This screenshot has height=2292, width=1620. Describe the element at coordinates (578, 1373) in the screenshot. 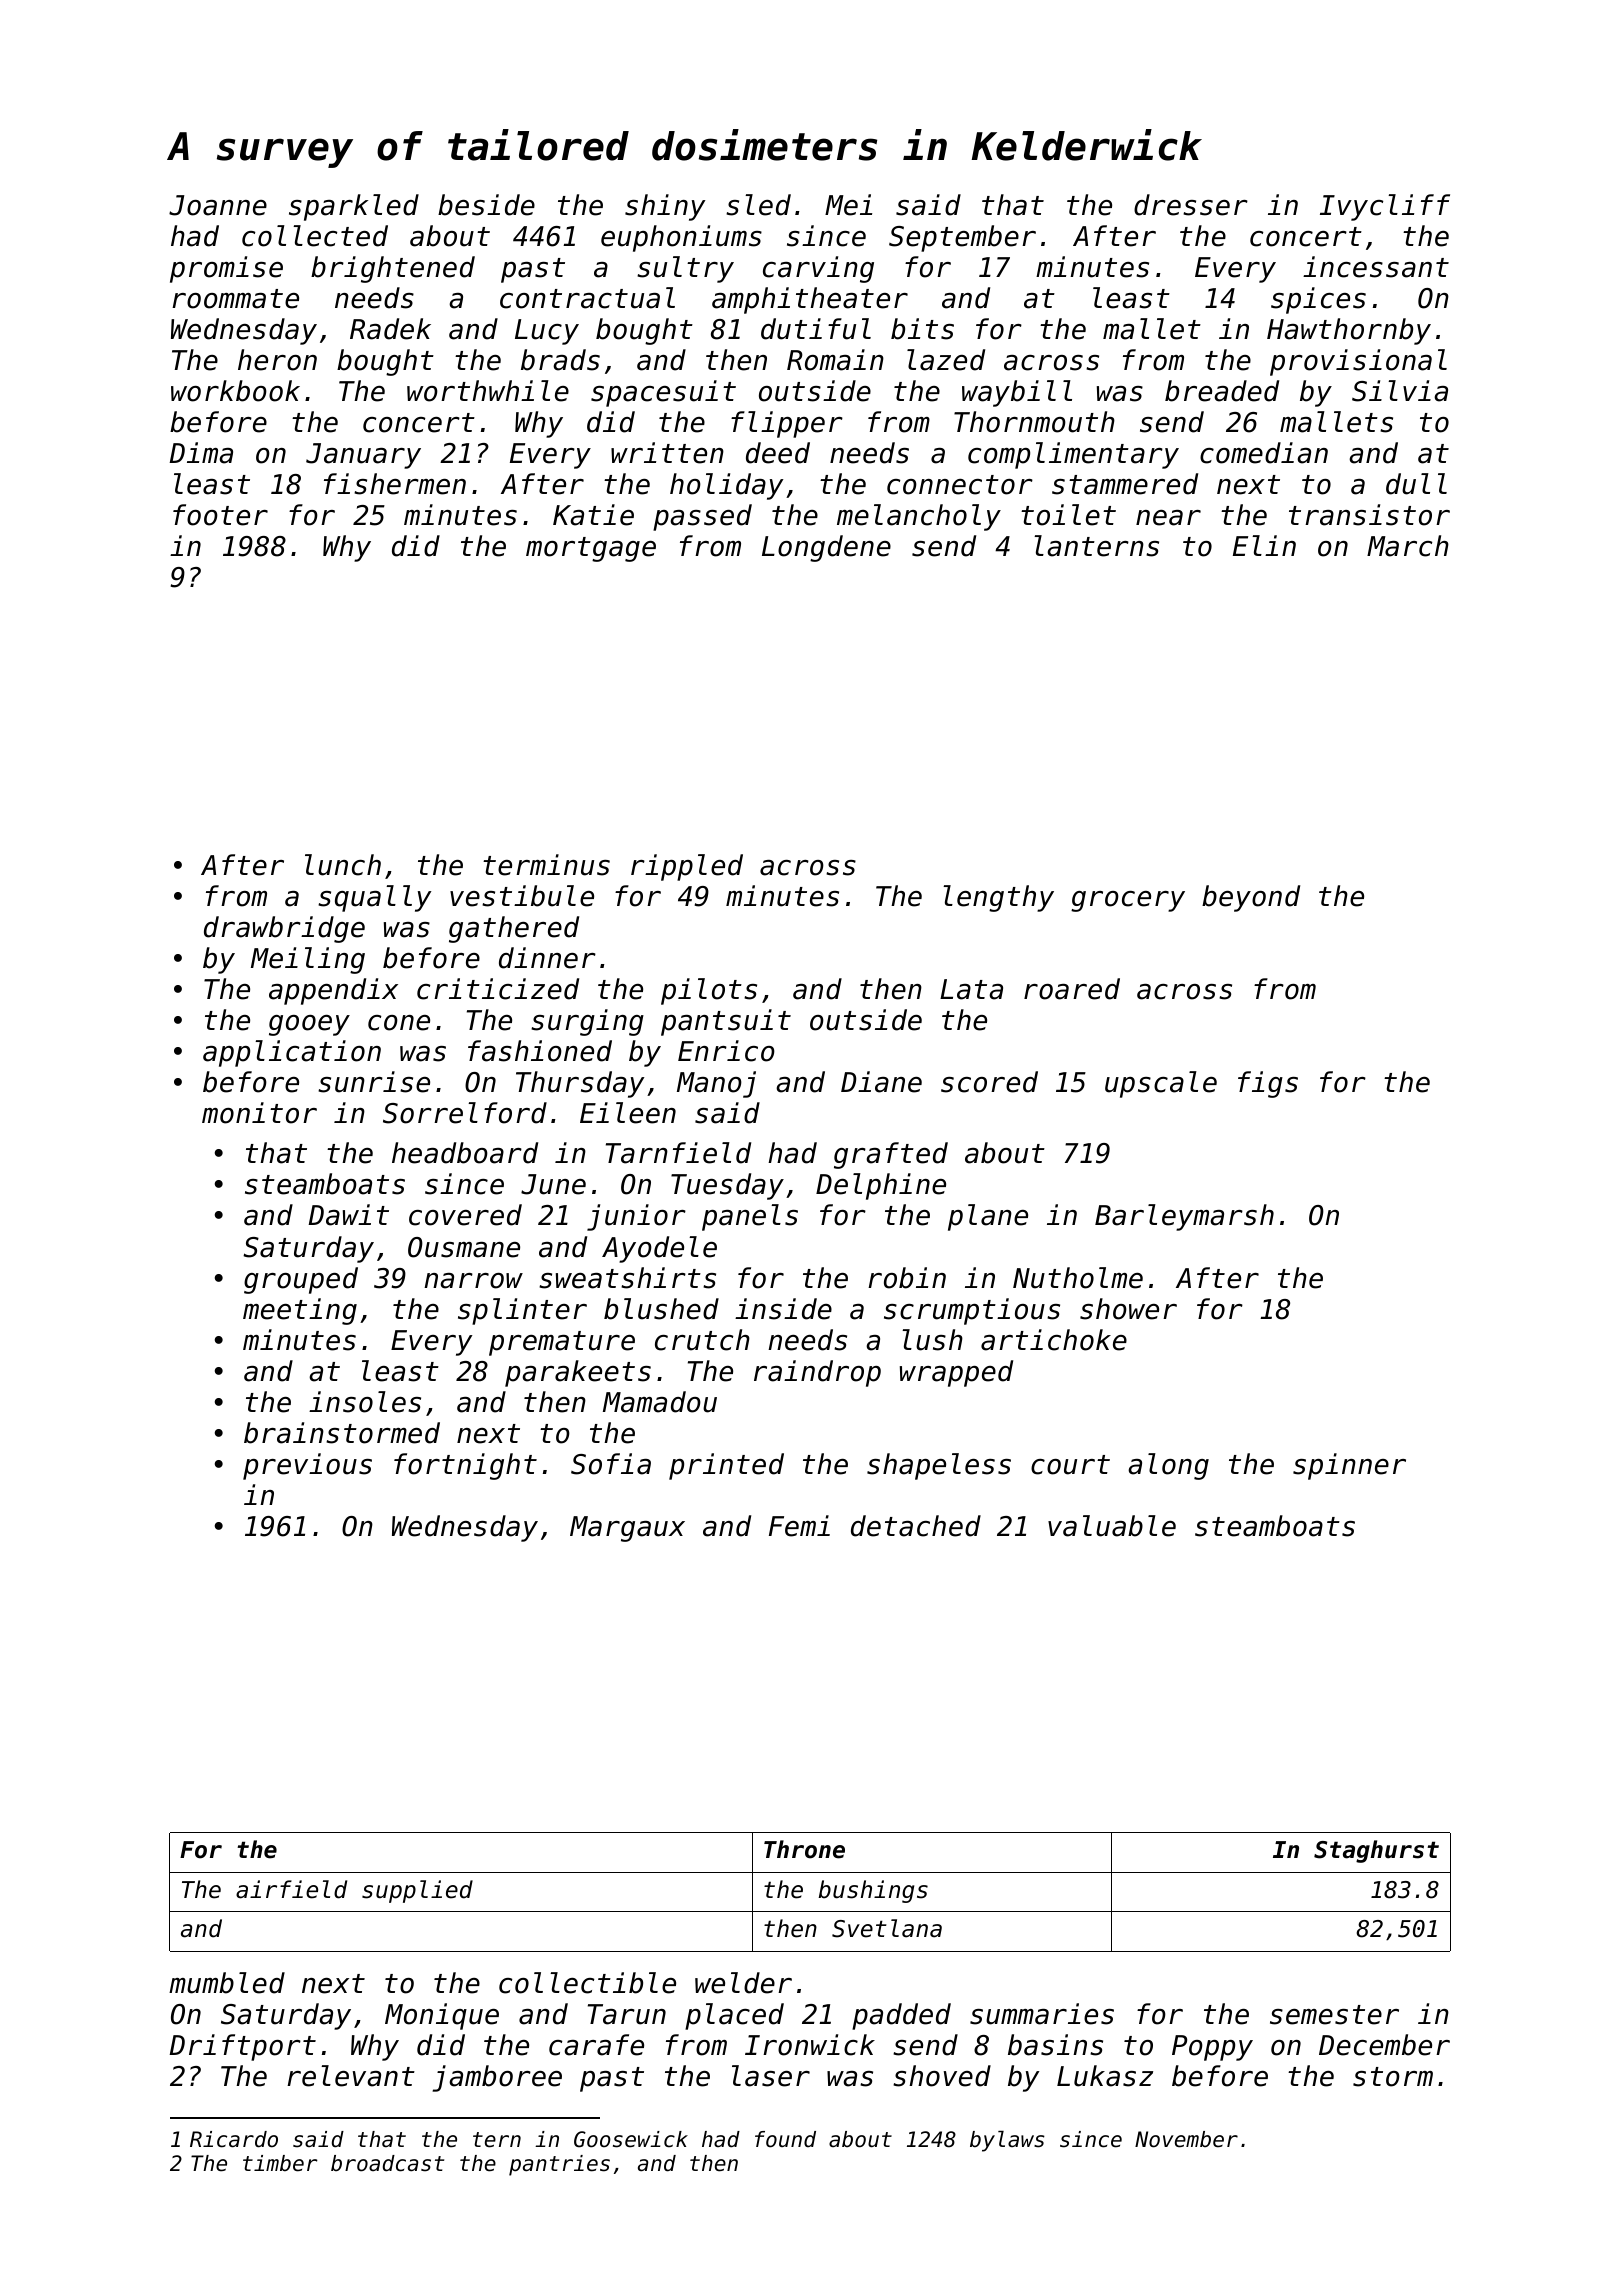

I see `parakeets` at that location.
